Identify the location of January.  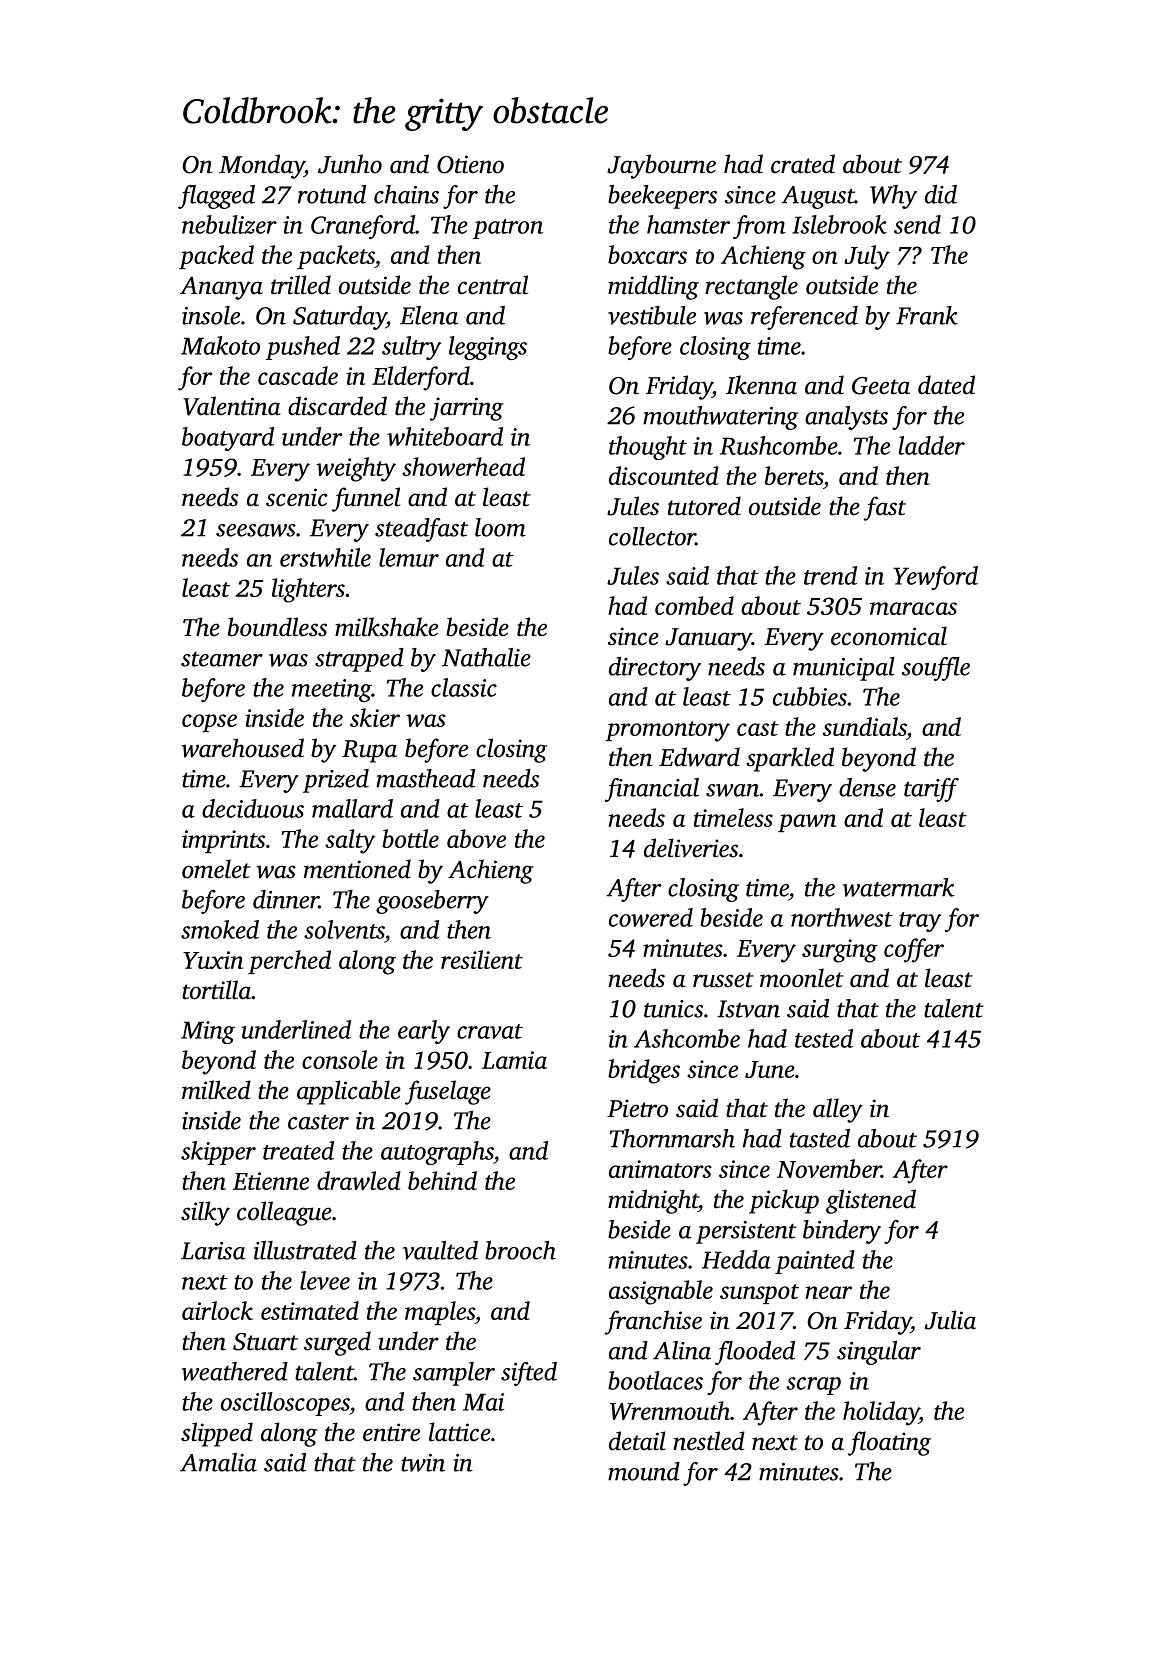
(708, 639).
